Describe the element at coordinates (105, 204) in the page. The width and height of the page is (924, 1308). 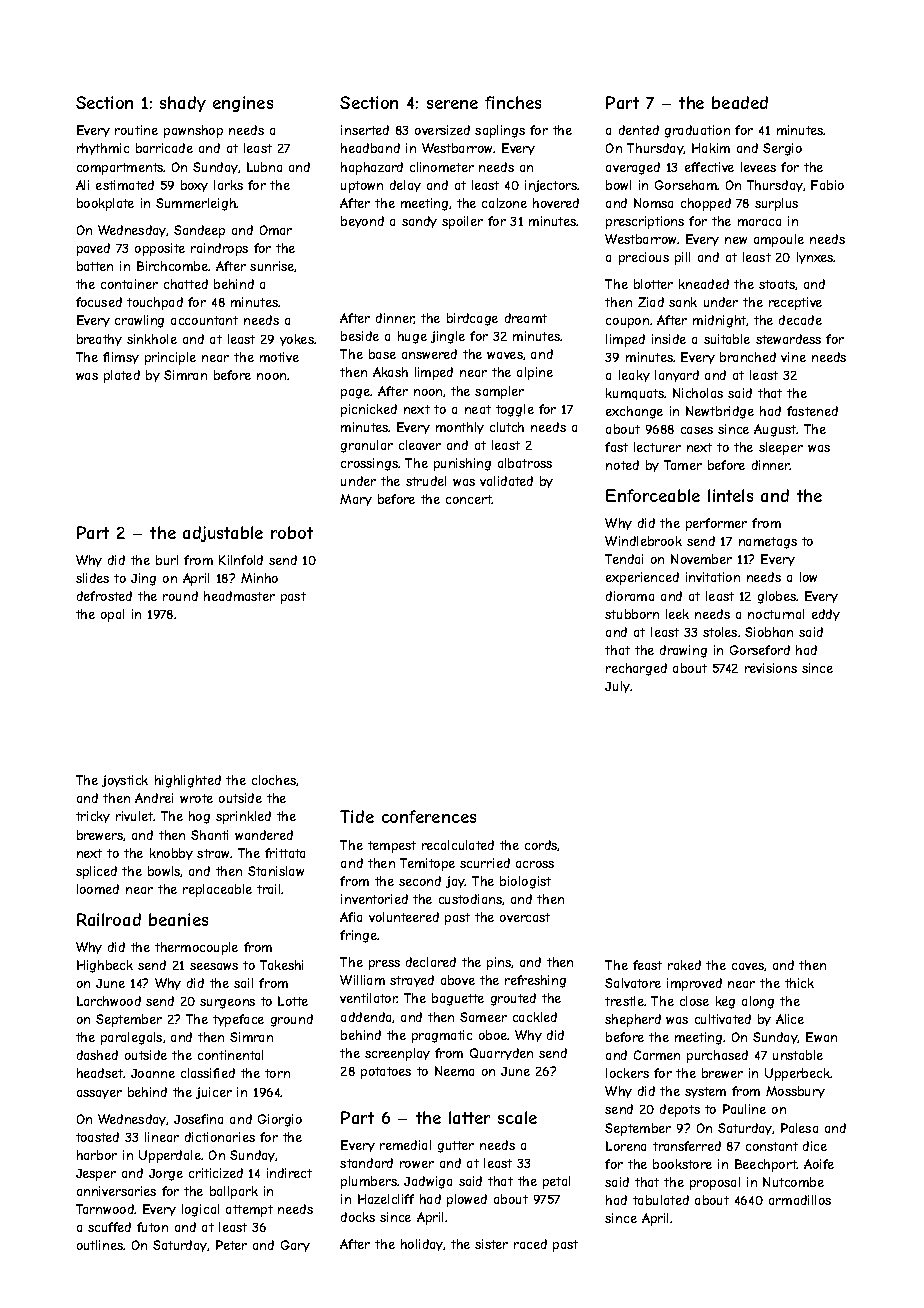
I see `bookplate` at that location.
